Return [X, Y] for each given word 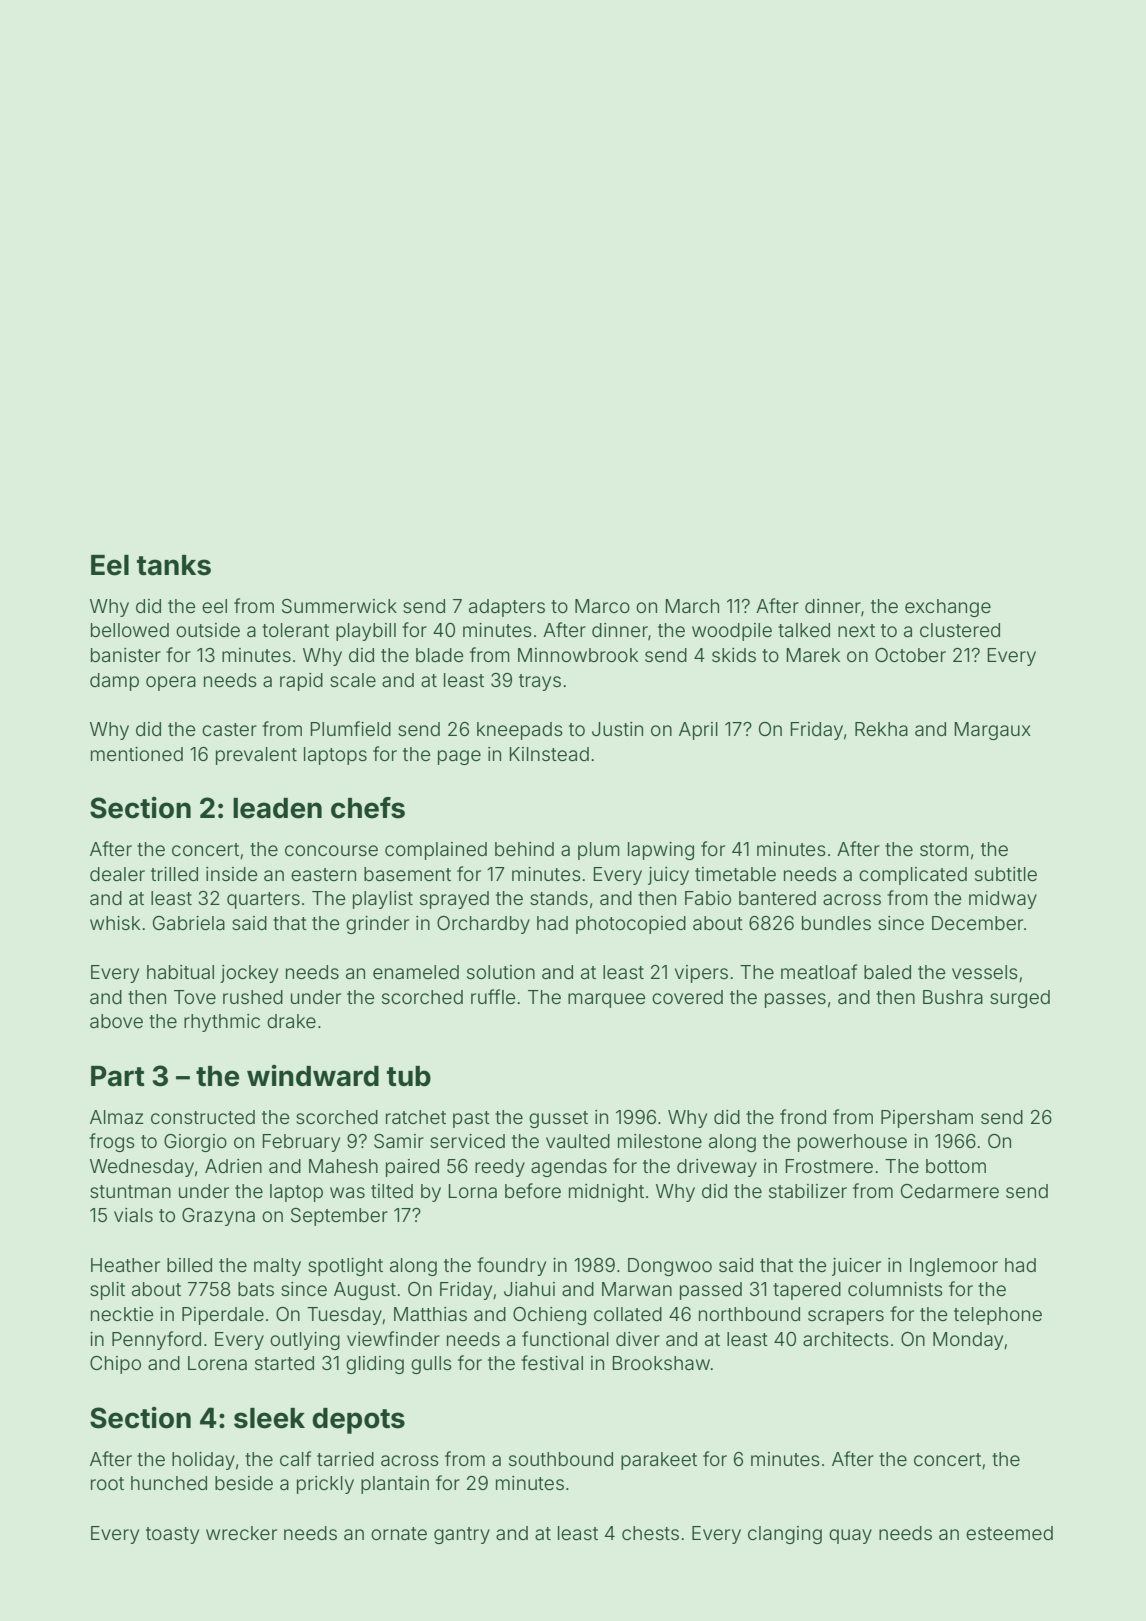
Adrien [233, 1166]
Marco [602, 606]
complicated [913, 876]
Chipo [115, 1365]
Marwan [637, 1289]
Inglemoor [954, 1267]
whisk [115, 923]
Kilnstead [549, 754]
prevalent [256, 756]
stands [559, 898]
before [533, 1190]
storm [944, 849]
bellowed [130, 630]
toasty [172, 1535]
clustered [960, 630]
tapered [807, 1291]
